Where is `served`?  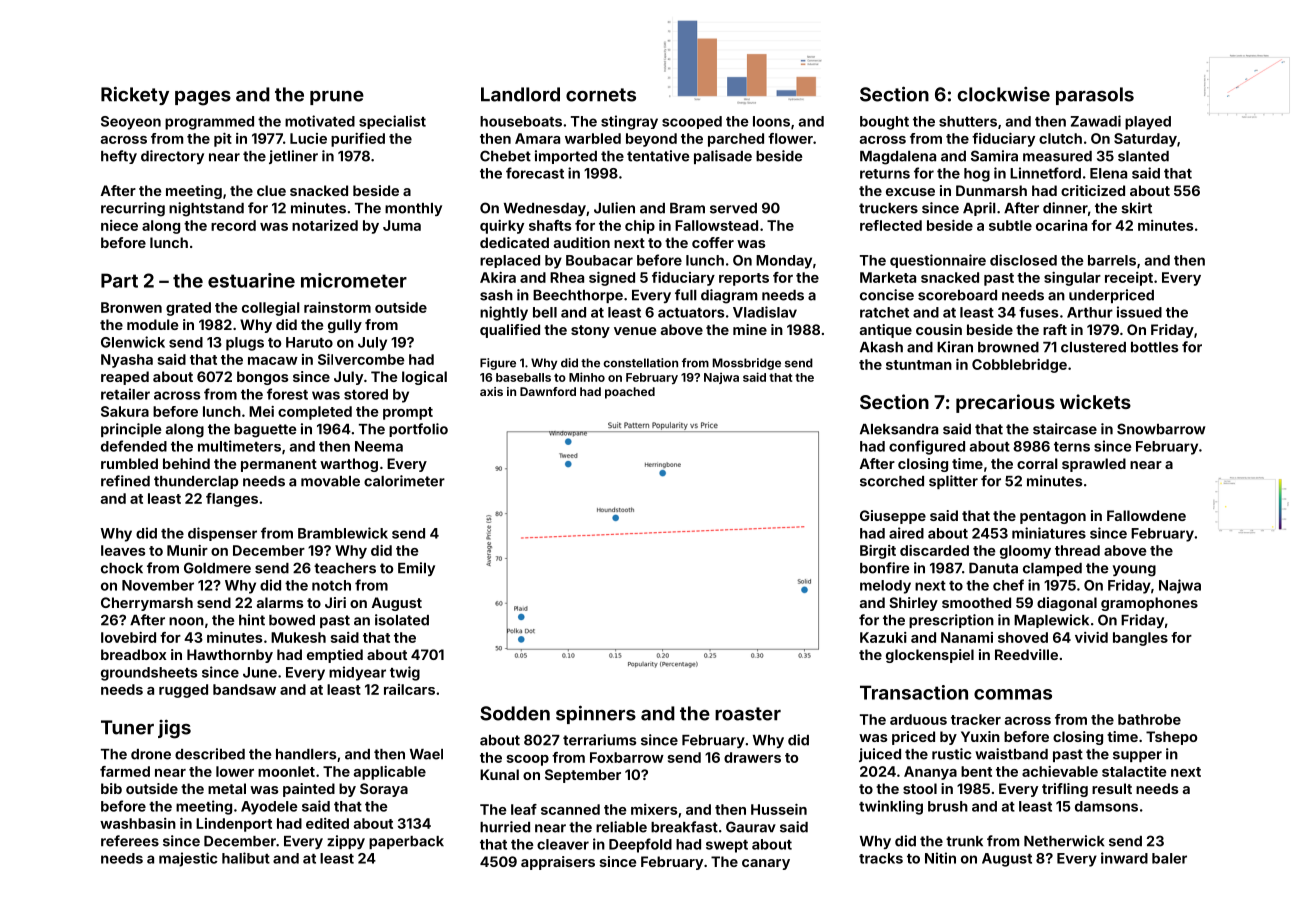
served is located at coordinates (733, 208).
